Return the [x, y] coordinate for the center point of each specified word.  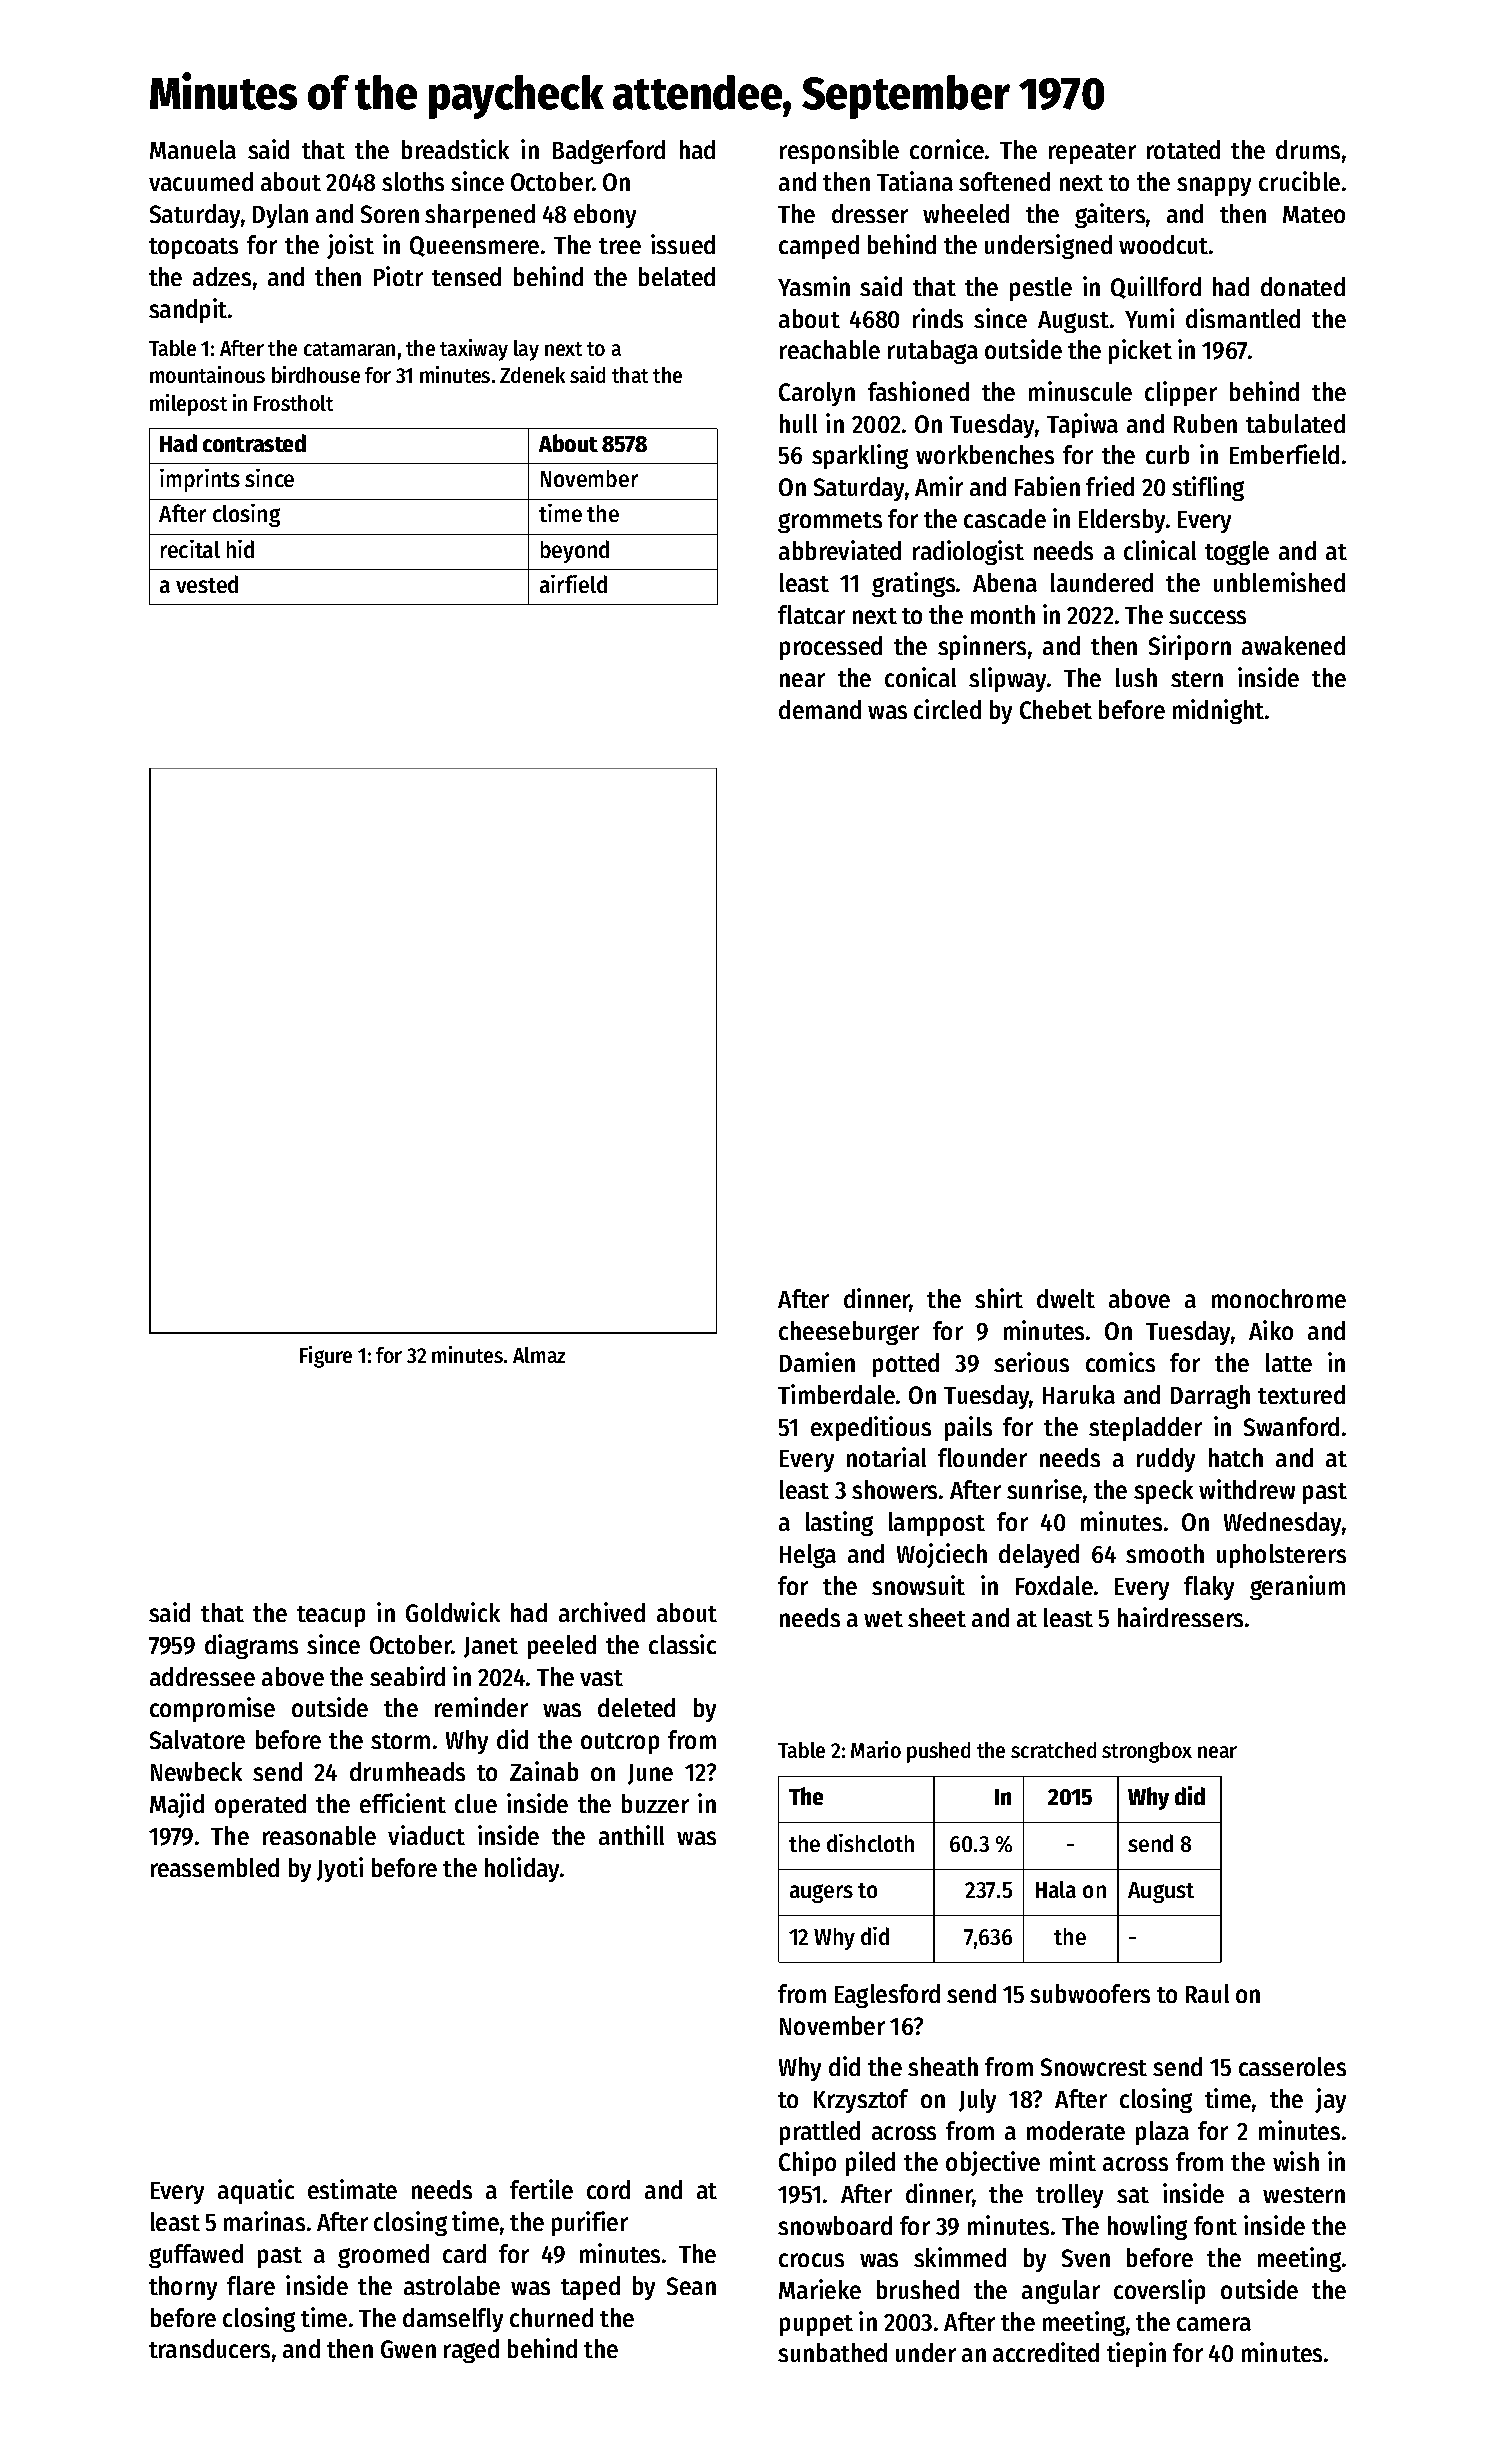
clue [476, 1803]
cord [608, 2189]
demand [820, 709]
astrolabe [452, 2285]
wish [1296, 2161]
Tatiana [915, 181]
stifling [1208, 488]
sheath [943, 2066]
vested [207, 584]
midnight [1218, 711]
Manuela [193, 149]
